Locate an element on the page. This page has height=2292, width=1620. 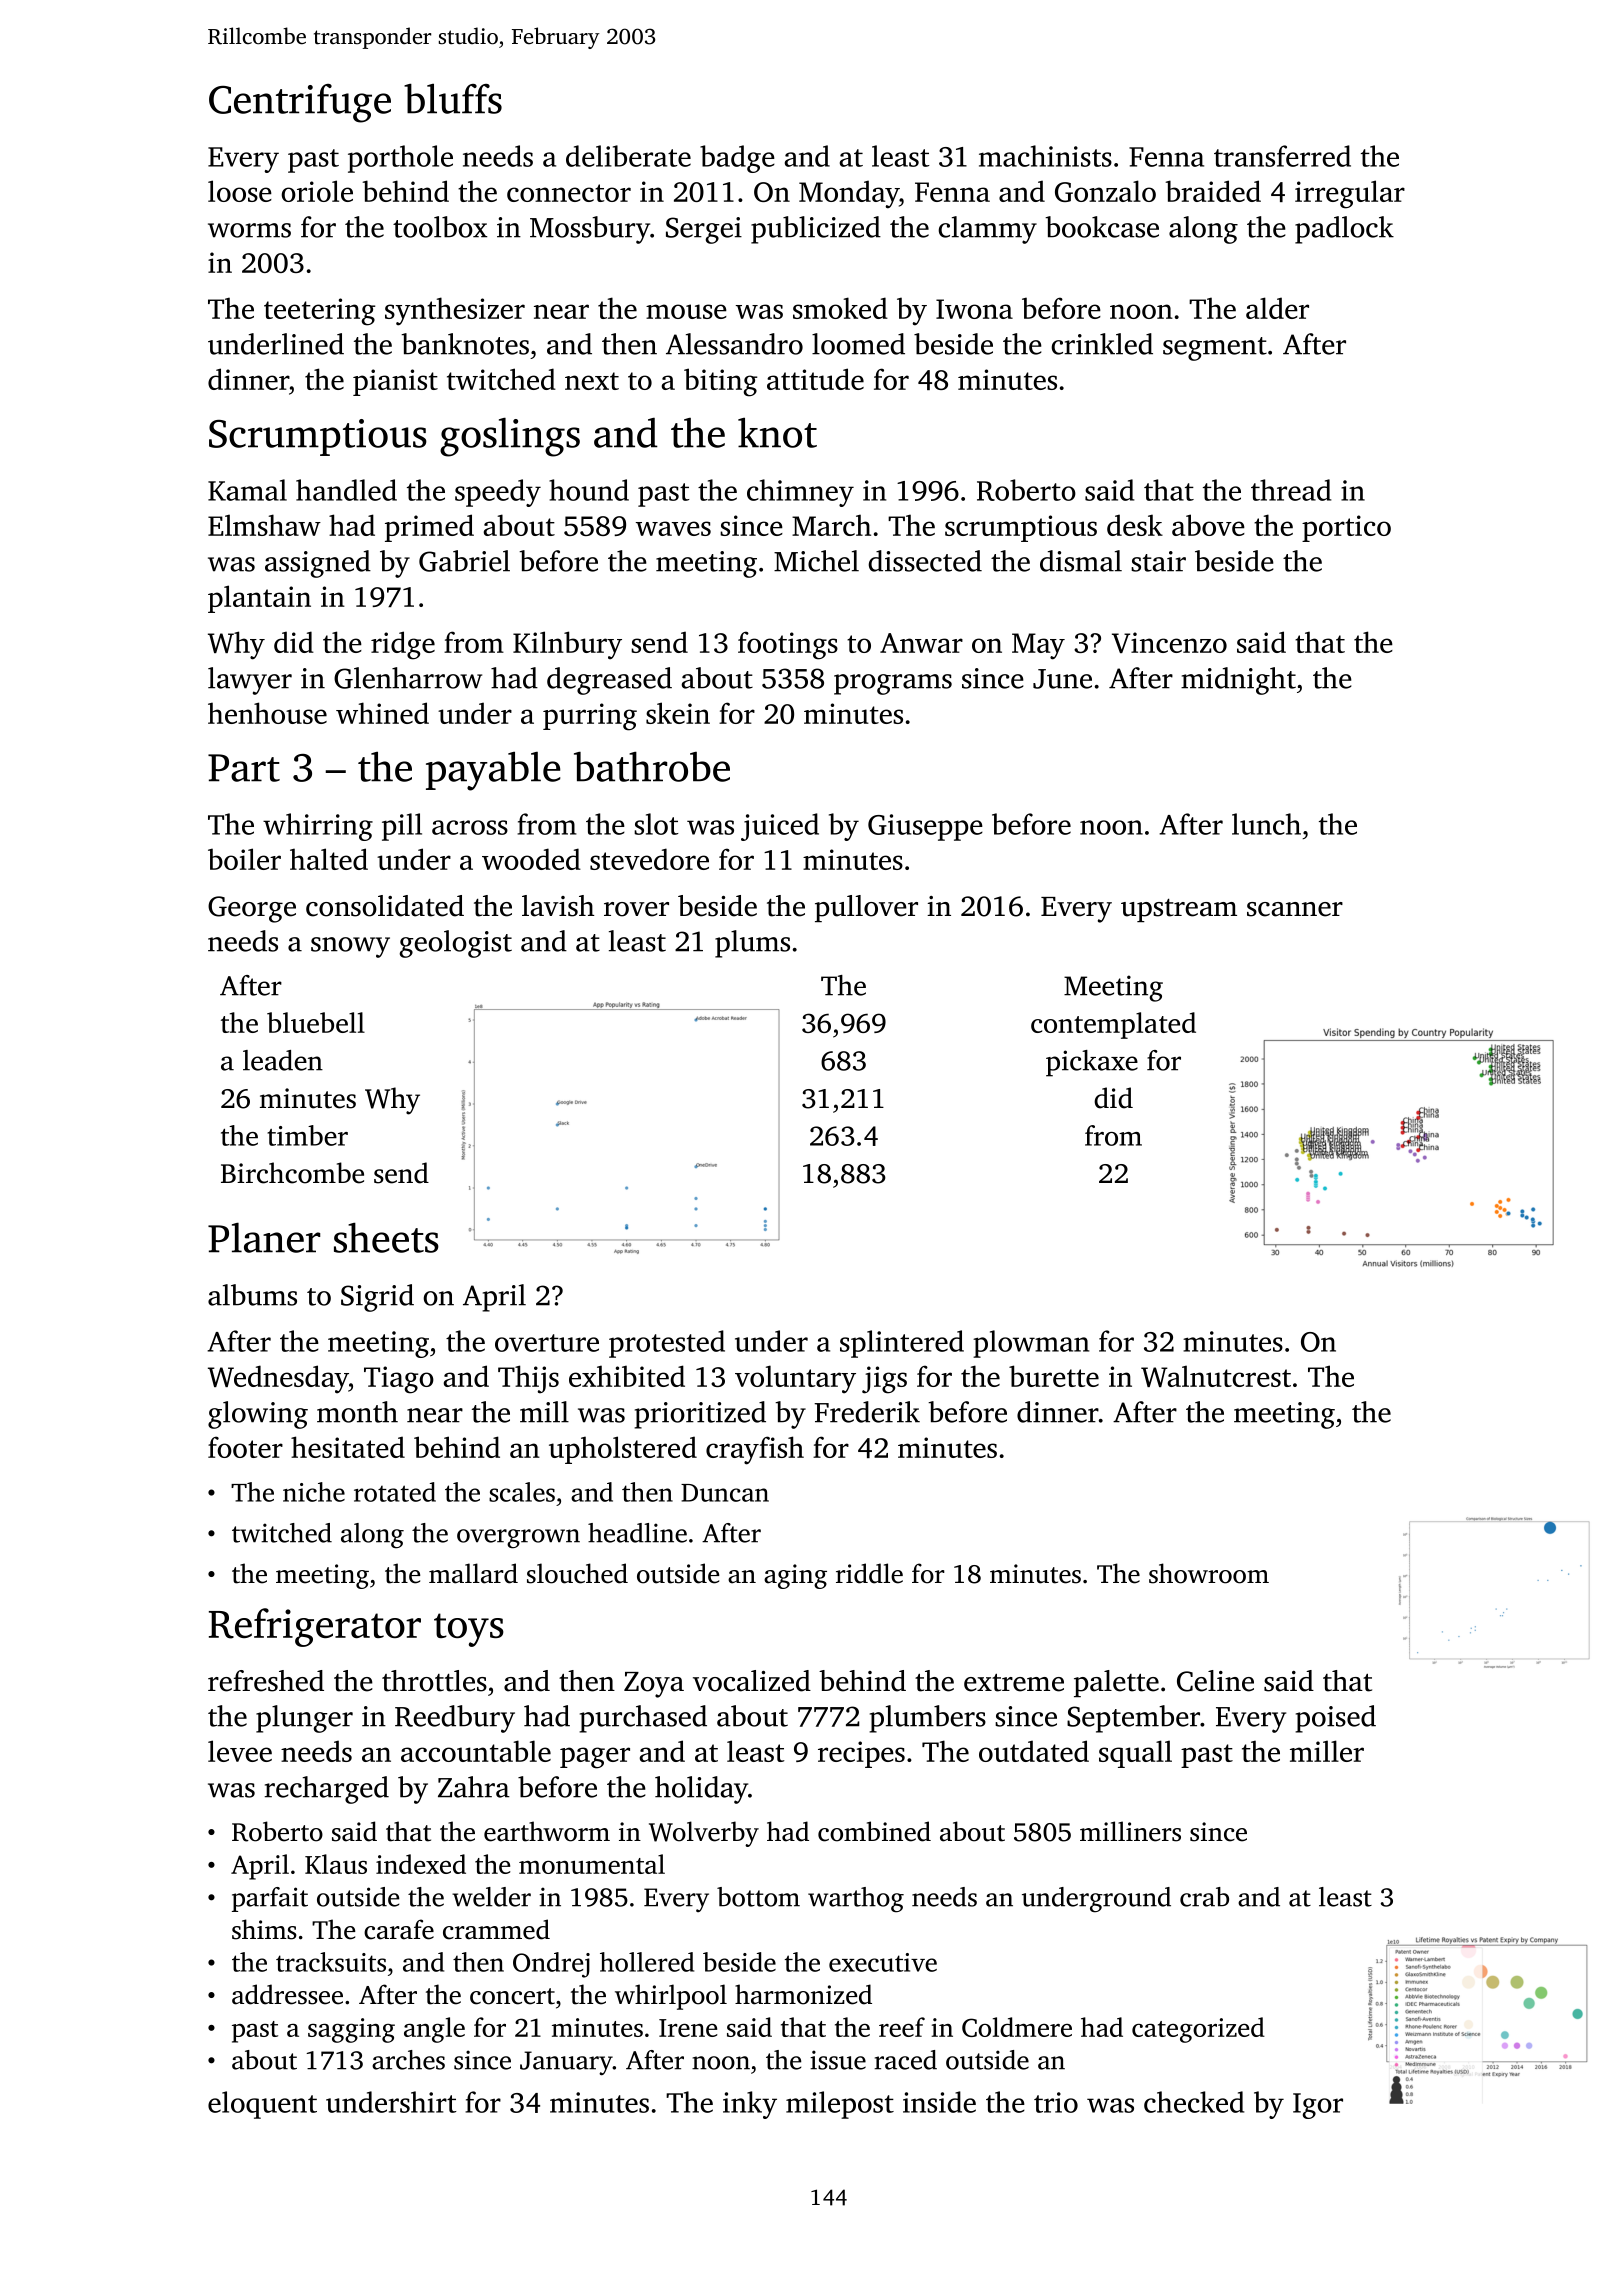
toolbox is located at coordinates (440, 227).
